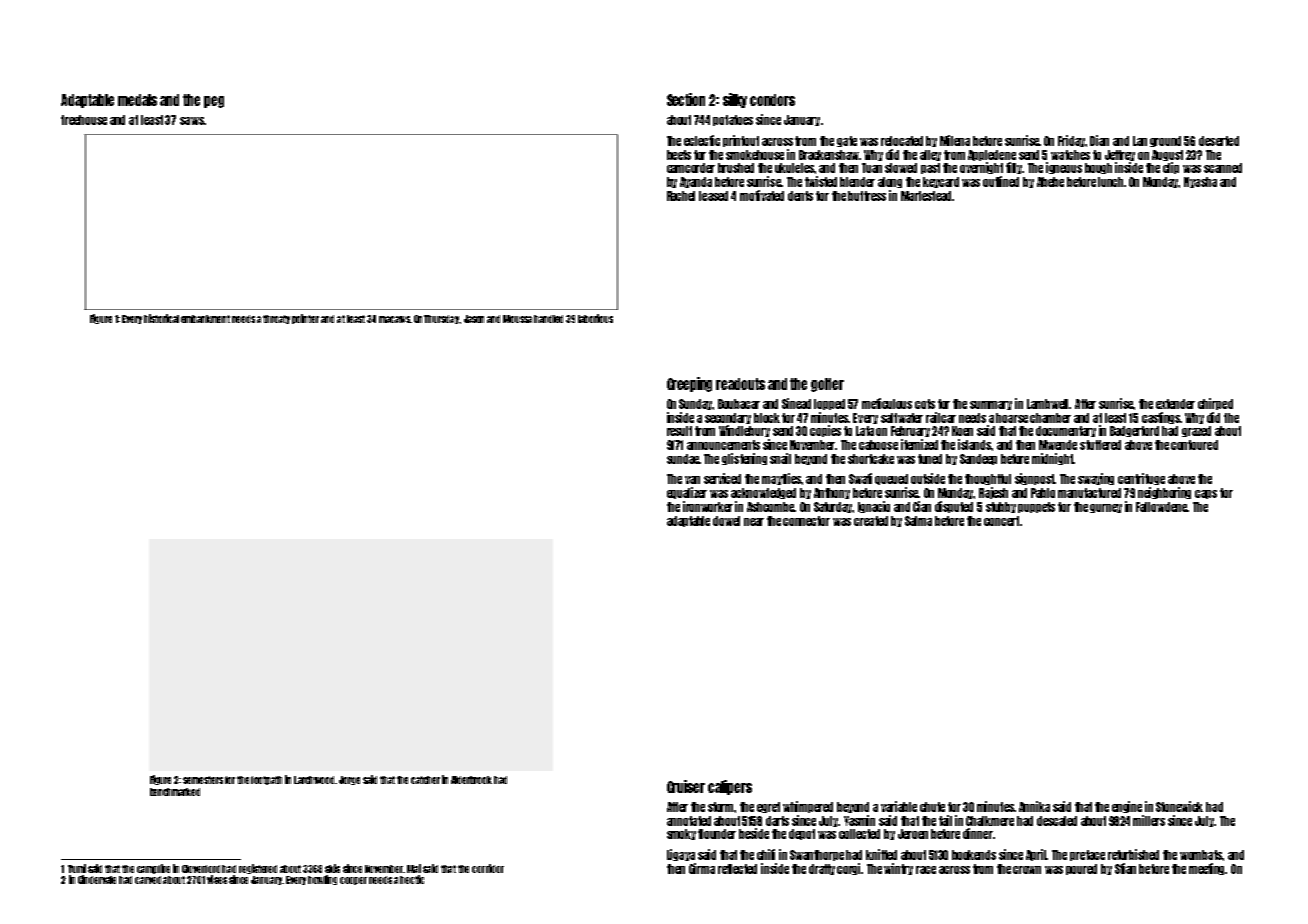  I want to click on Jorge, so click(349, 780).
